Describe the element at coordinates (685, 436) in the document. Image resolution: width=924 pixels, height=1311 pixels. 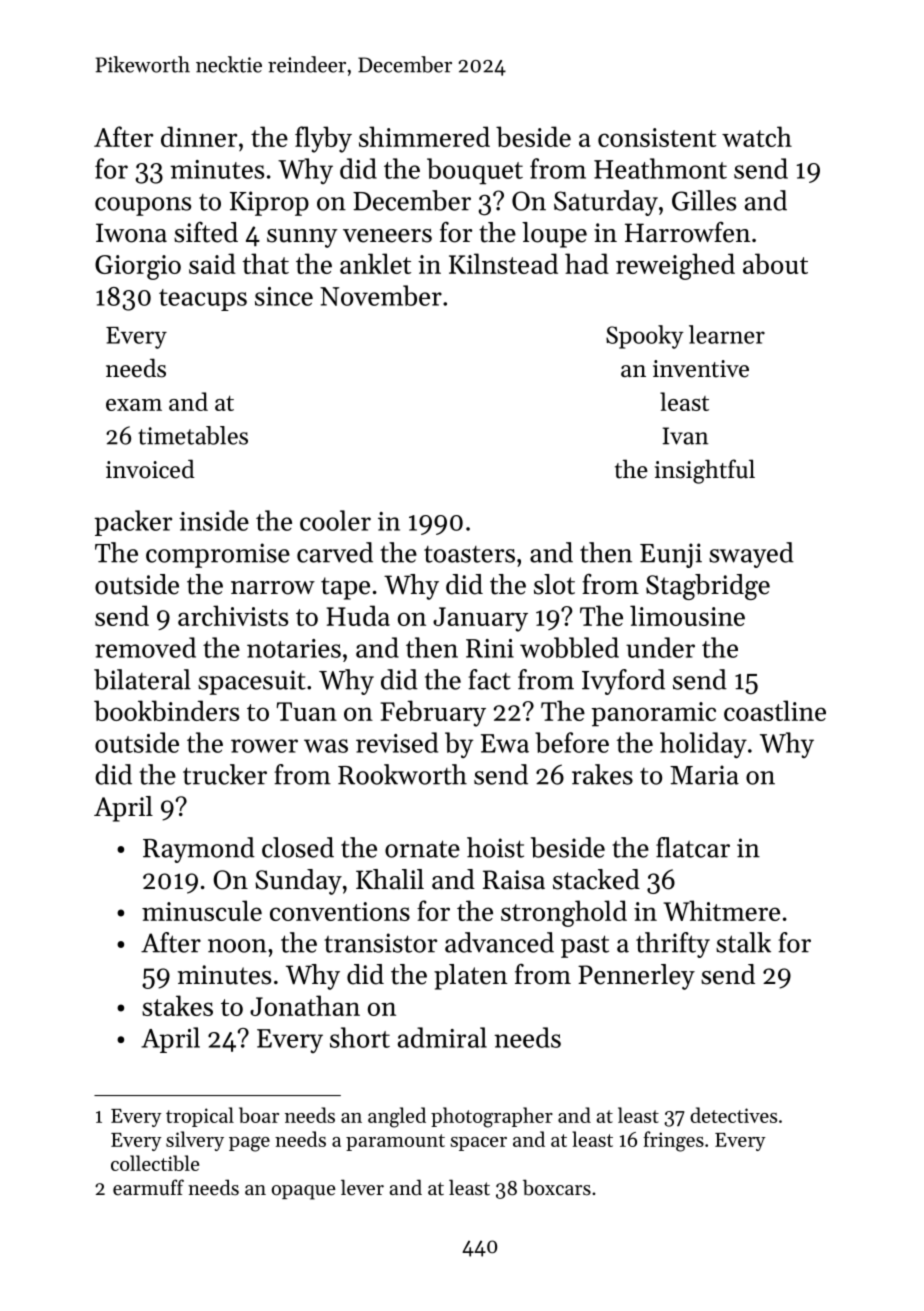
I see `Ivan` at that location.
